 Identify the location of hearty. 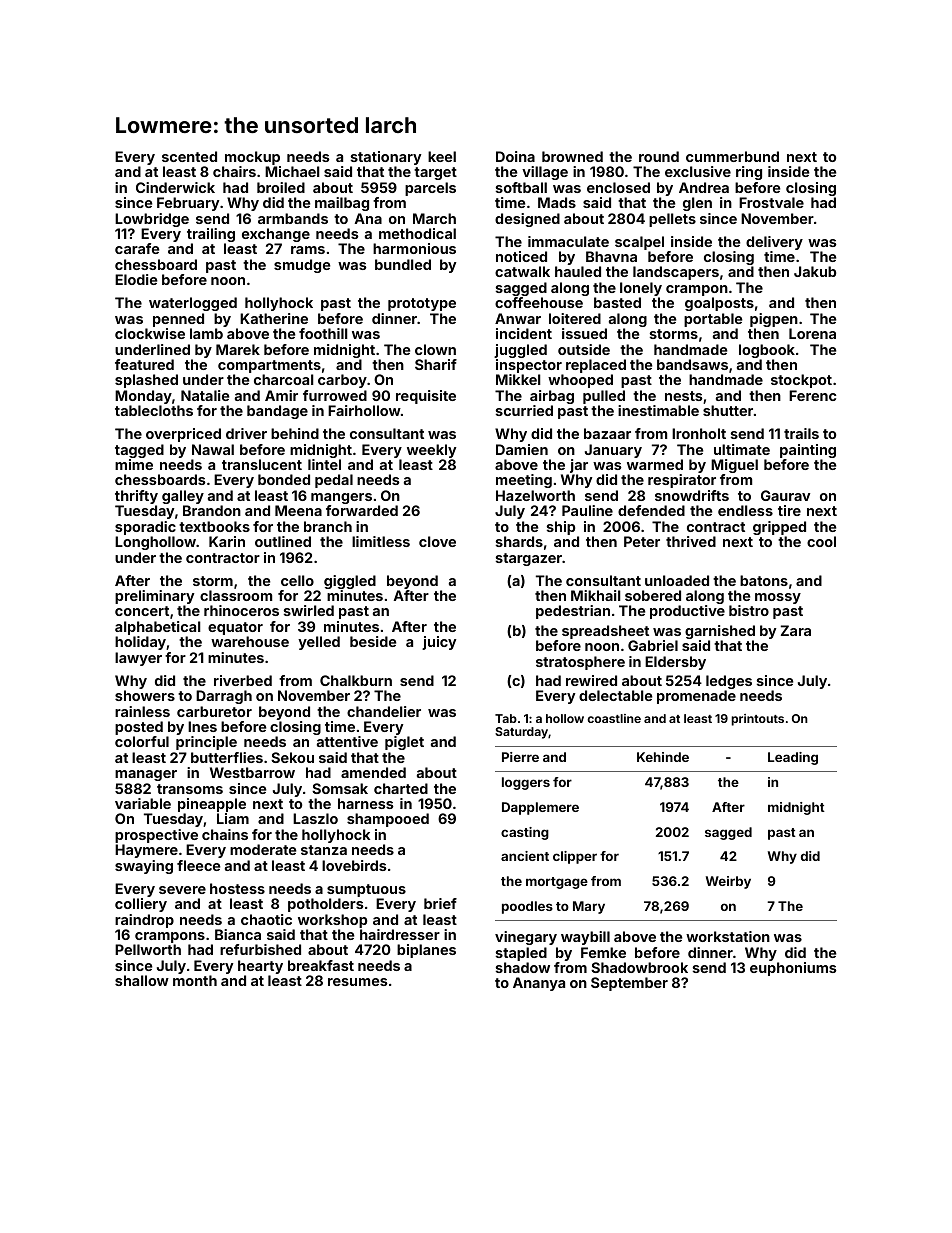
(260, 967).
